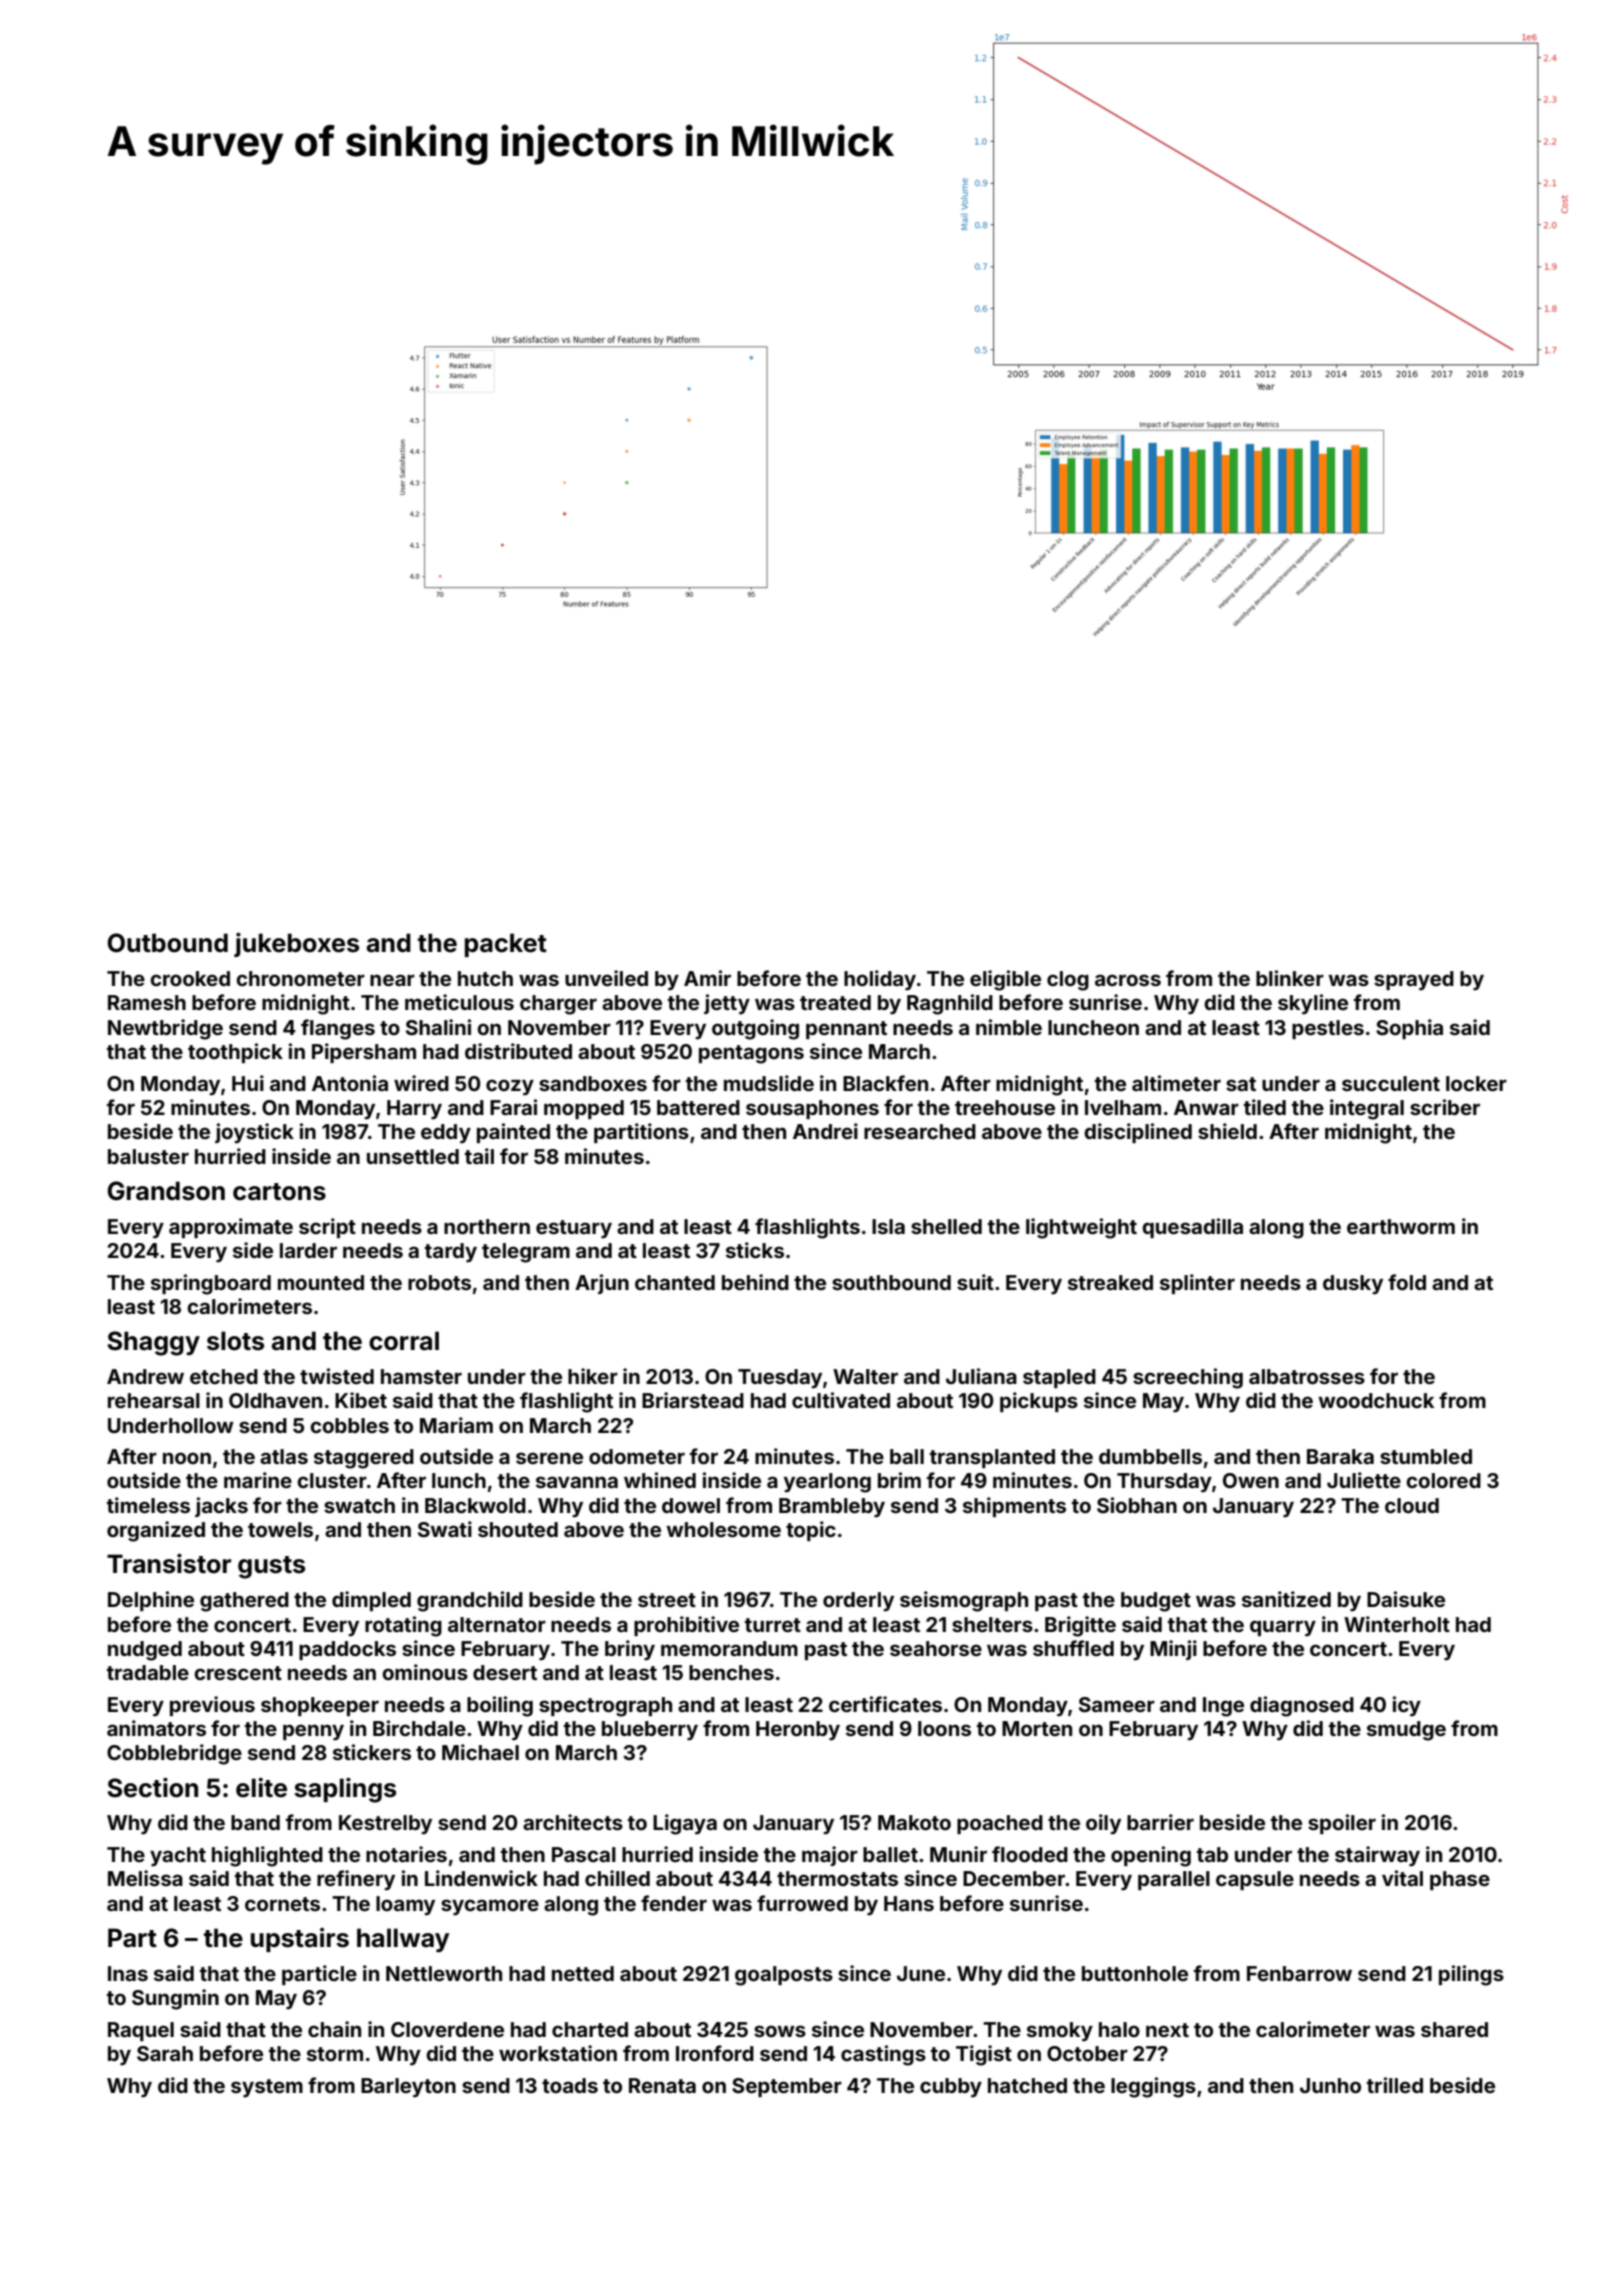  I want to click on sprayed, so click(1414, 981).
